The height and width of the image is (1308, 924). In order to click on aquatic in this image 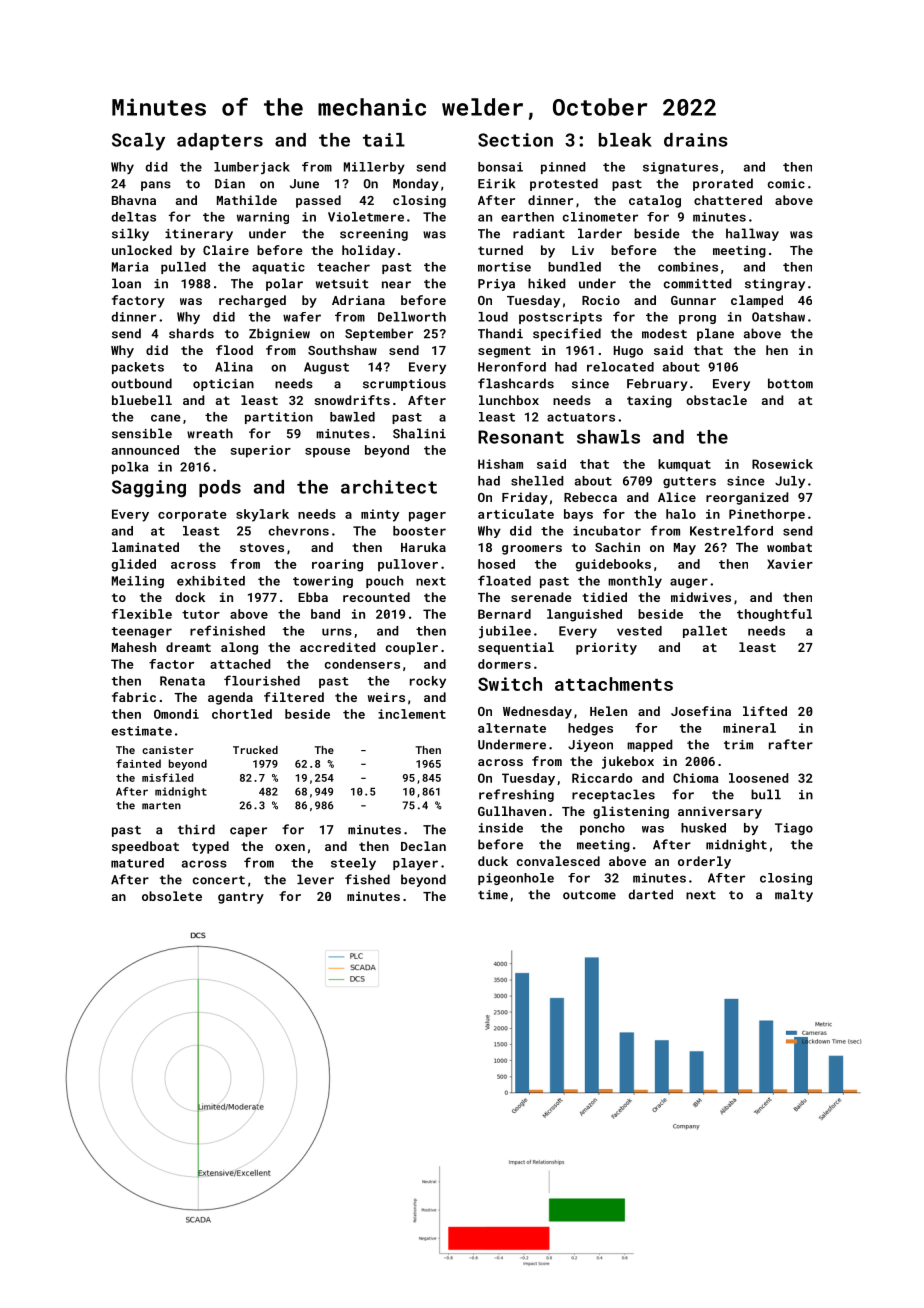, I will do `click(278, 268)`.
